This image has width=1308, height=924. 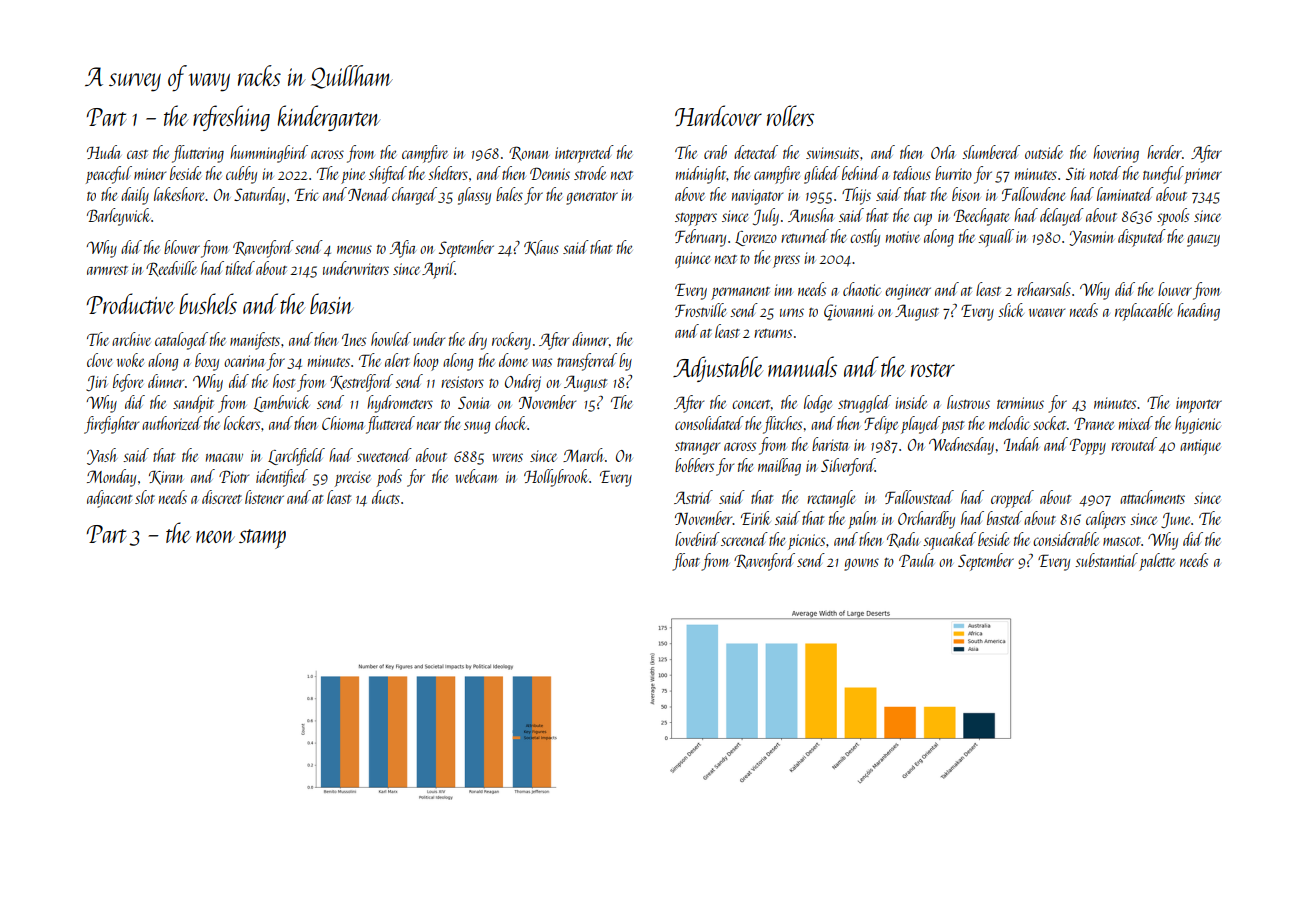 I want to click on hygienic, so click(x=1198, y=425).
